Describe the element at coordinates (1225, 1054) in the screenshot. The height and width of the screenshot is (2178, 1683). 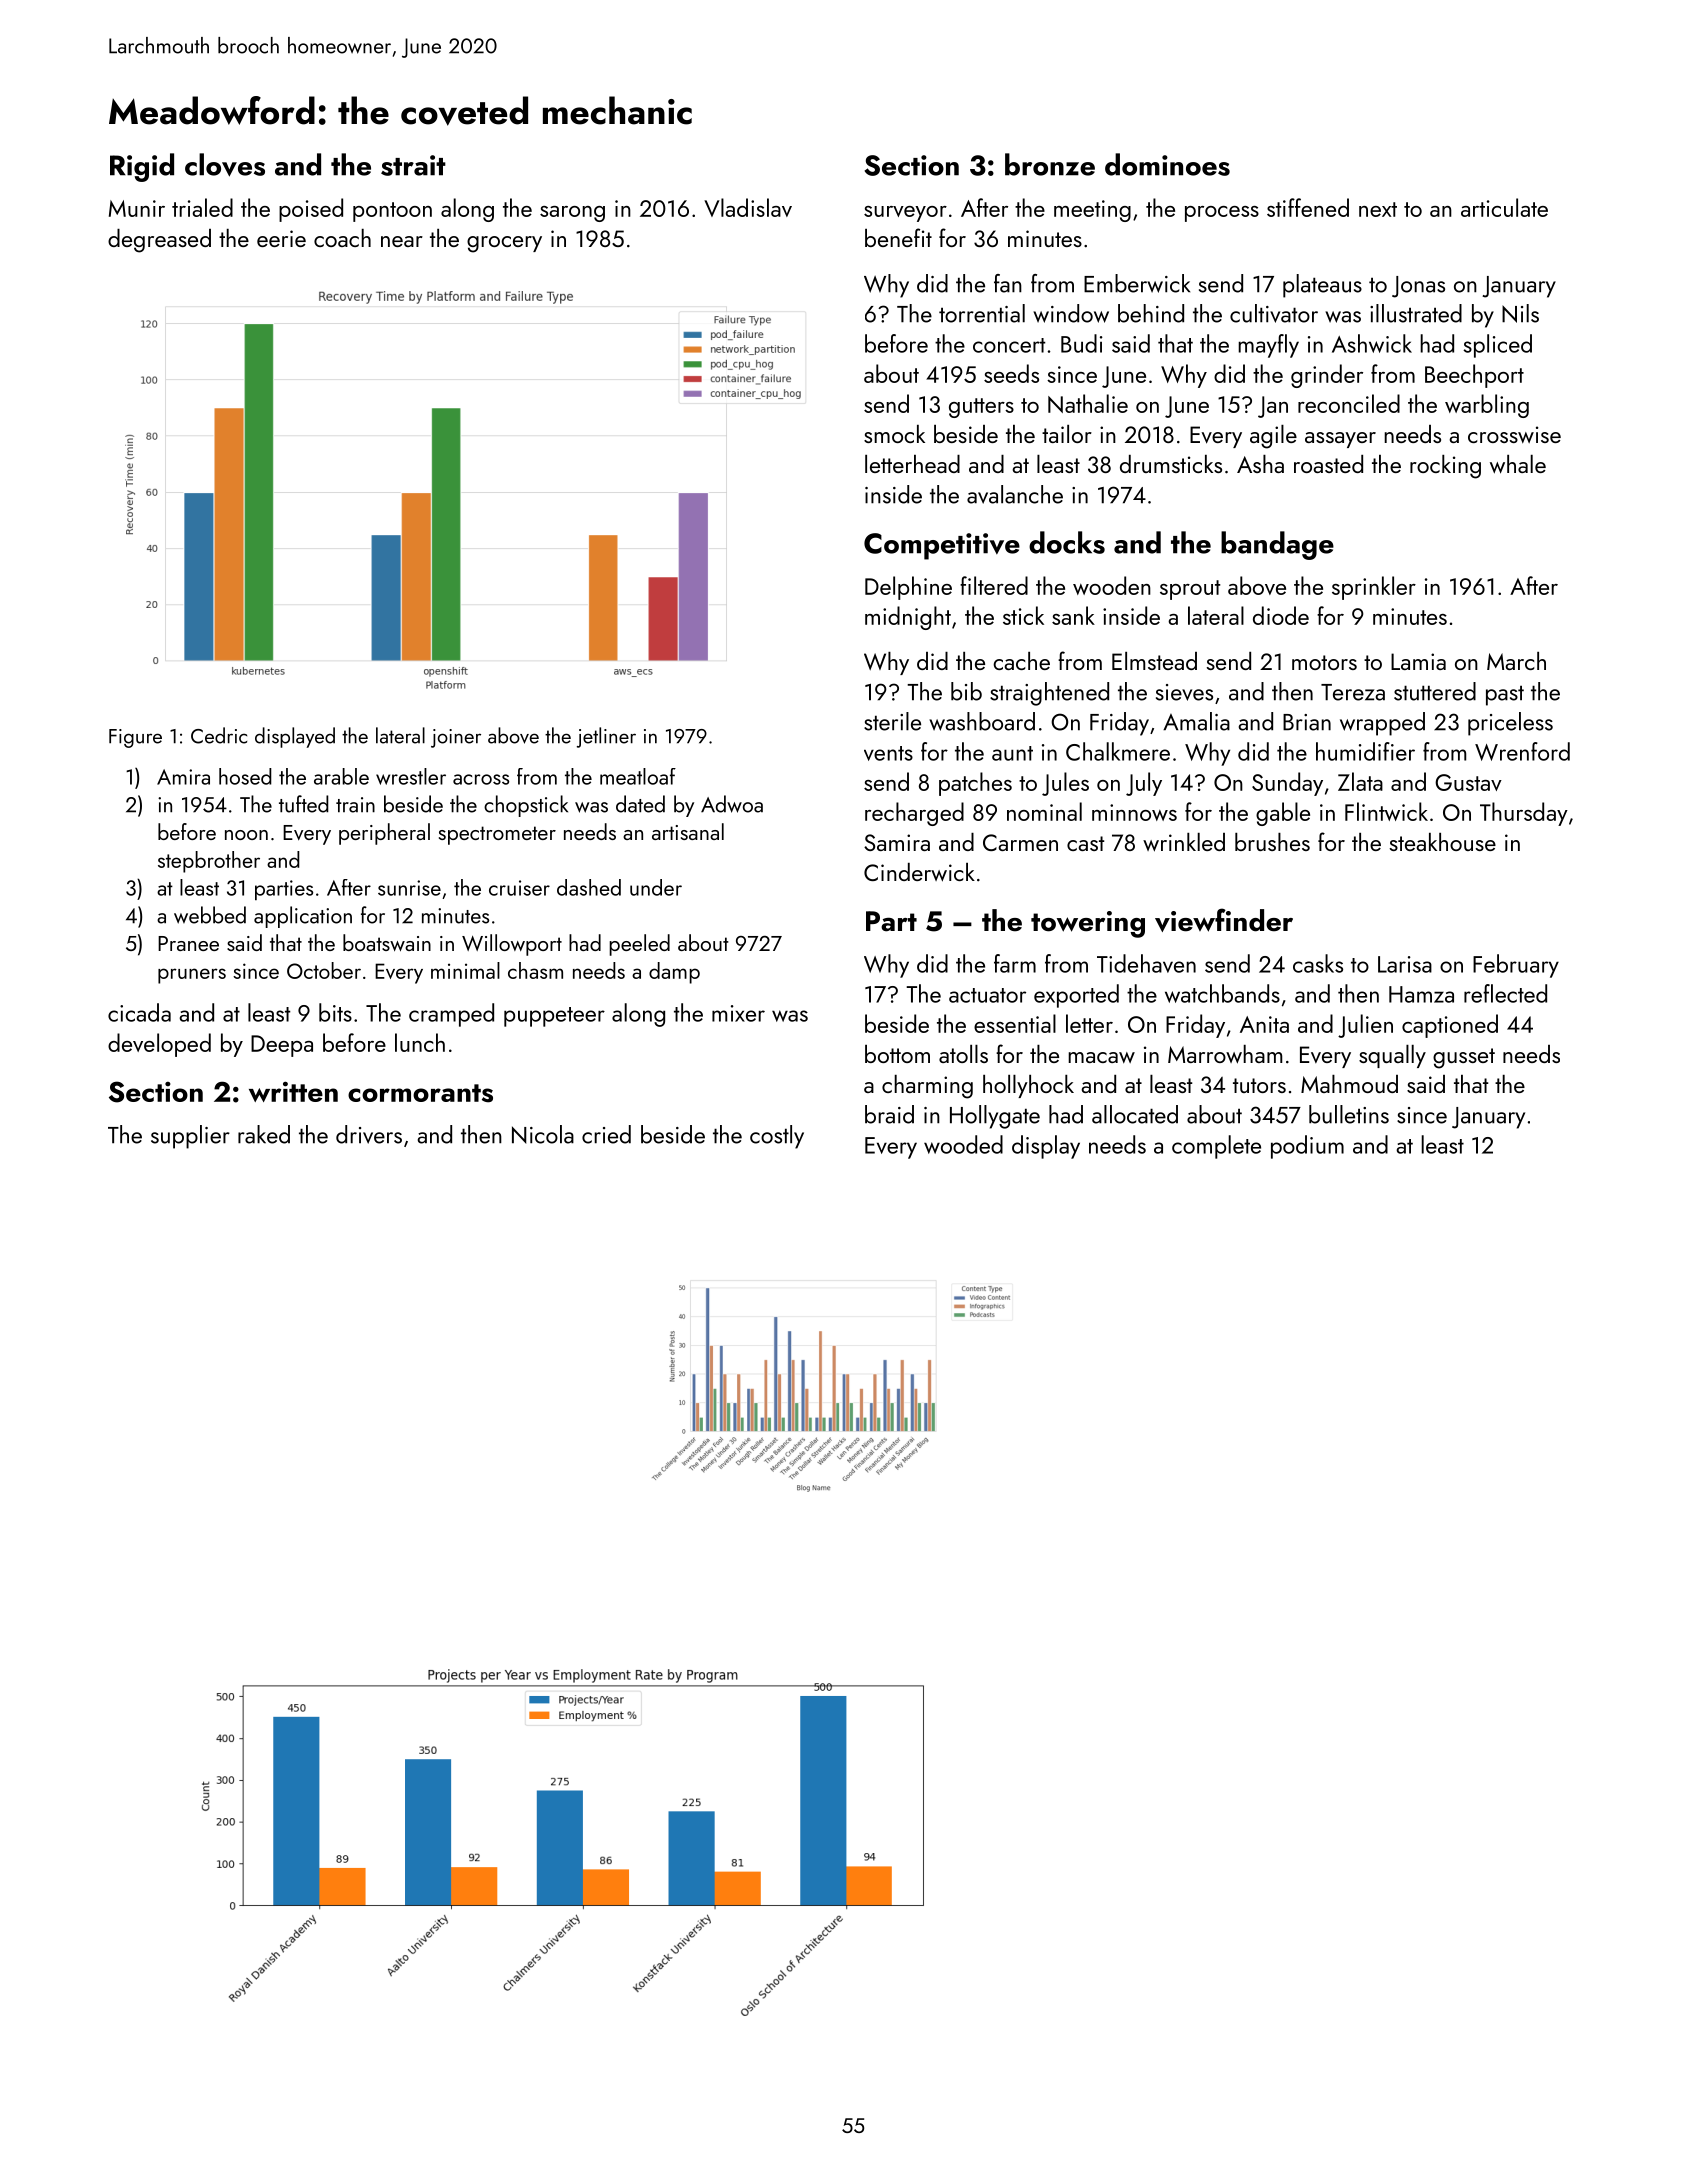
I see `Marrowham` at that location.
